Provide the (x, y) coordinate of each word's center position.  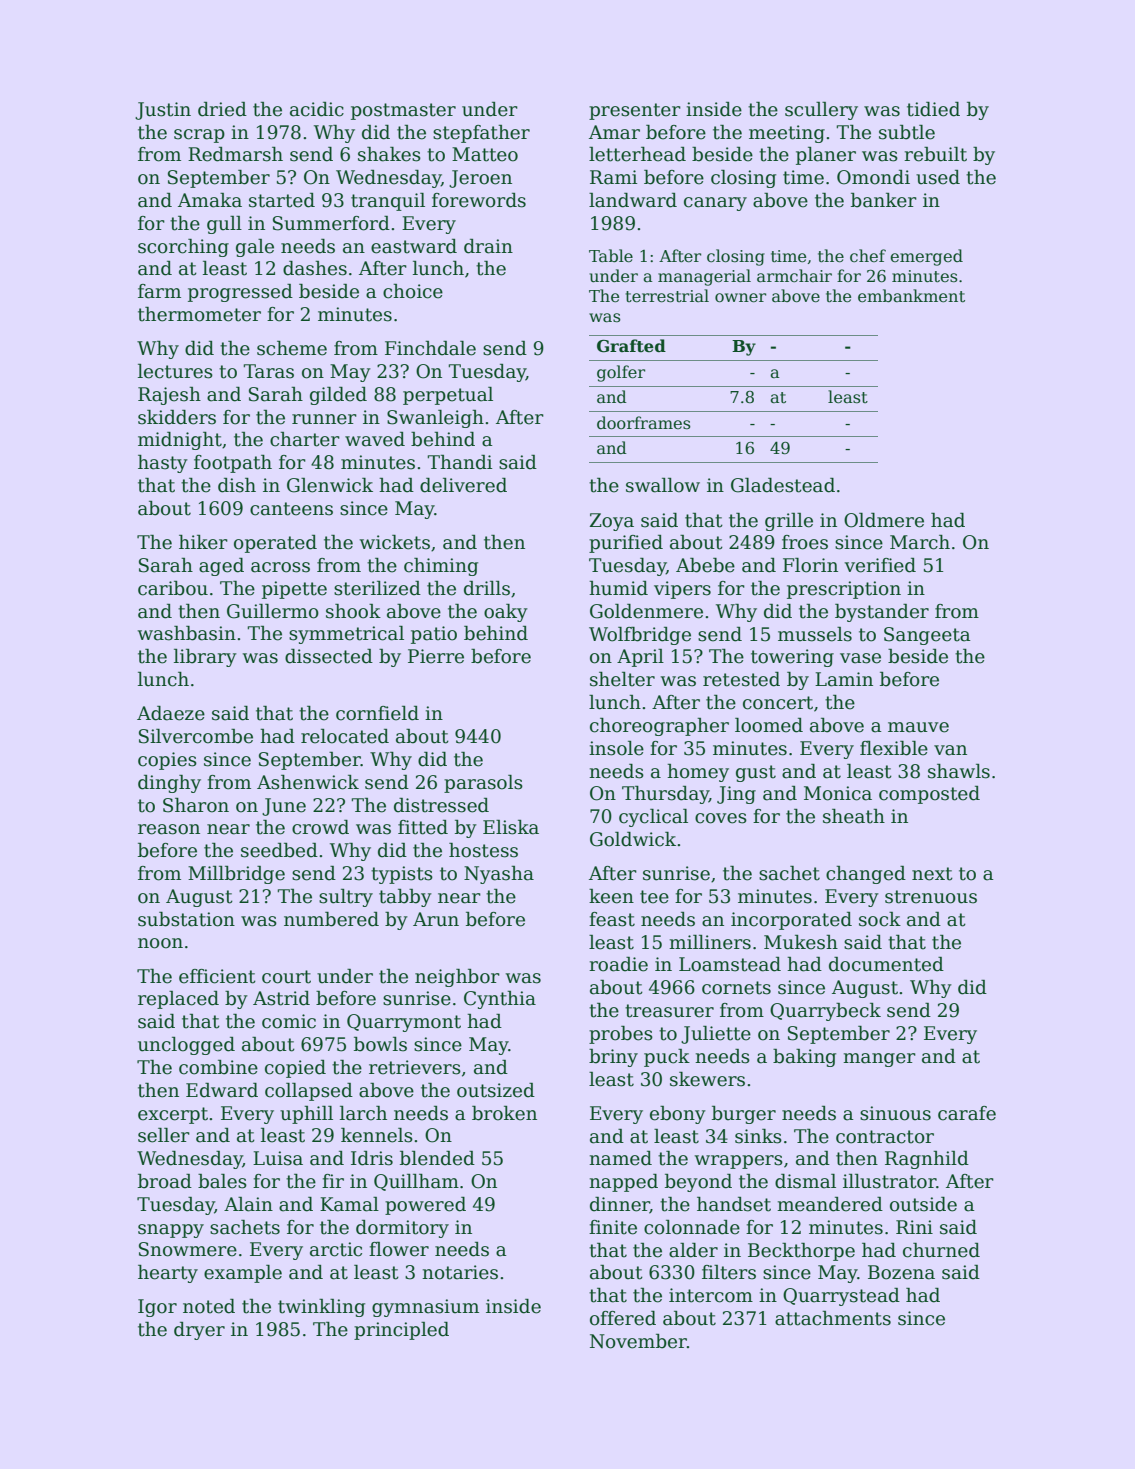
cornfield (377, 713)
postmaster (403, 111)
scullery (821, 111)
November (638, 1341)
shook (353, 611)
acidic (317, 109)
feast (612, 919)
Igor (157, 1308)
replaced (178, 1000)
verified (880, 565)
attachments (833, 1318)
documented (886, 964)
